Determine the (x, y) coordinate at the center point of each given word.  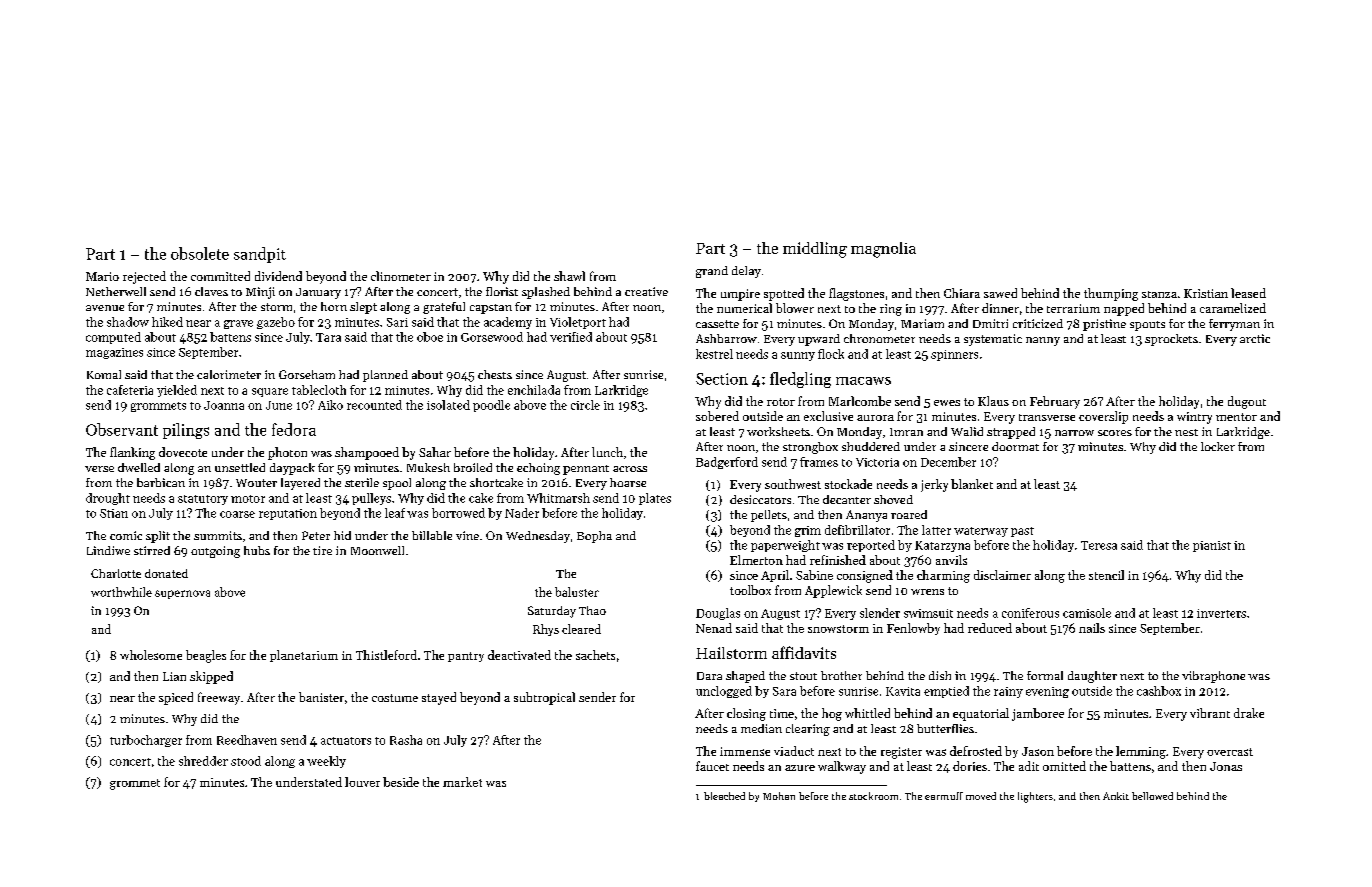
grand (712, 272)
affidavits (804, 652)
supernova (182, 594)
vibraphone (1213, 677)
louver (362, 782)
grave (238, 324)
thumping (1111, 294)
